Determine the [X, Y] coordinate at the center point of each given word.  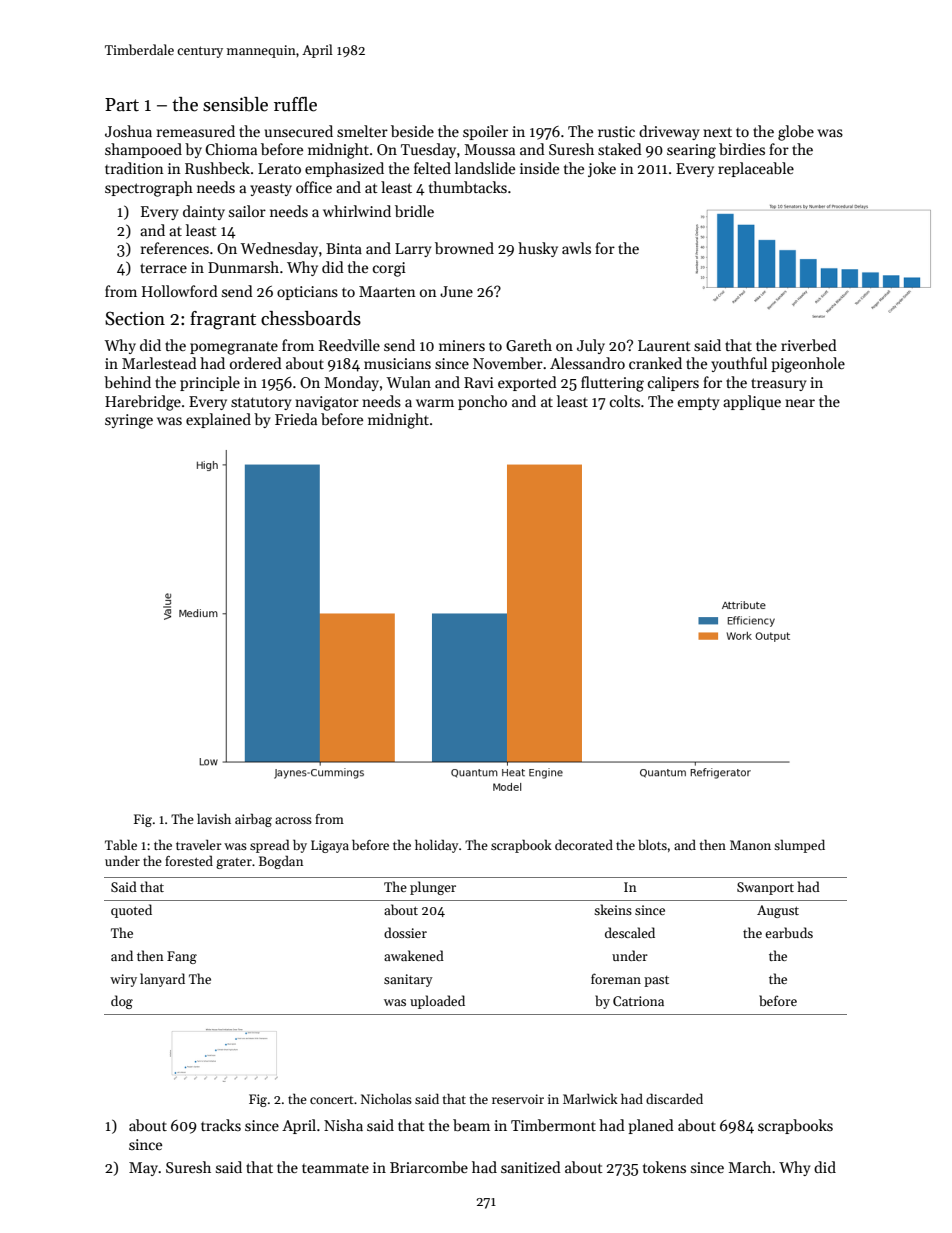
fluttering [612, 384]
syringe [129, 421]
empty [699, 404]
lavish [214, 818]
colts [625, 401]
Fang [182, 957]
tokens [664, 1167]
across [293, 820]
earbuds [789, 932]
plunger [433, 888]
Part [122, 105]
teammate [335, 1168]
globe [796, 133]
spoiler [485, 132]
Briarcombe [429, 1167]
